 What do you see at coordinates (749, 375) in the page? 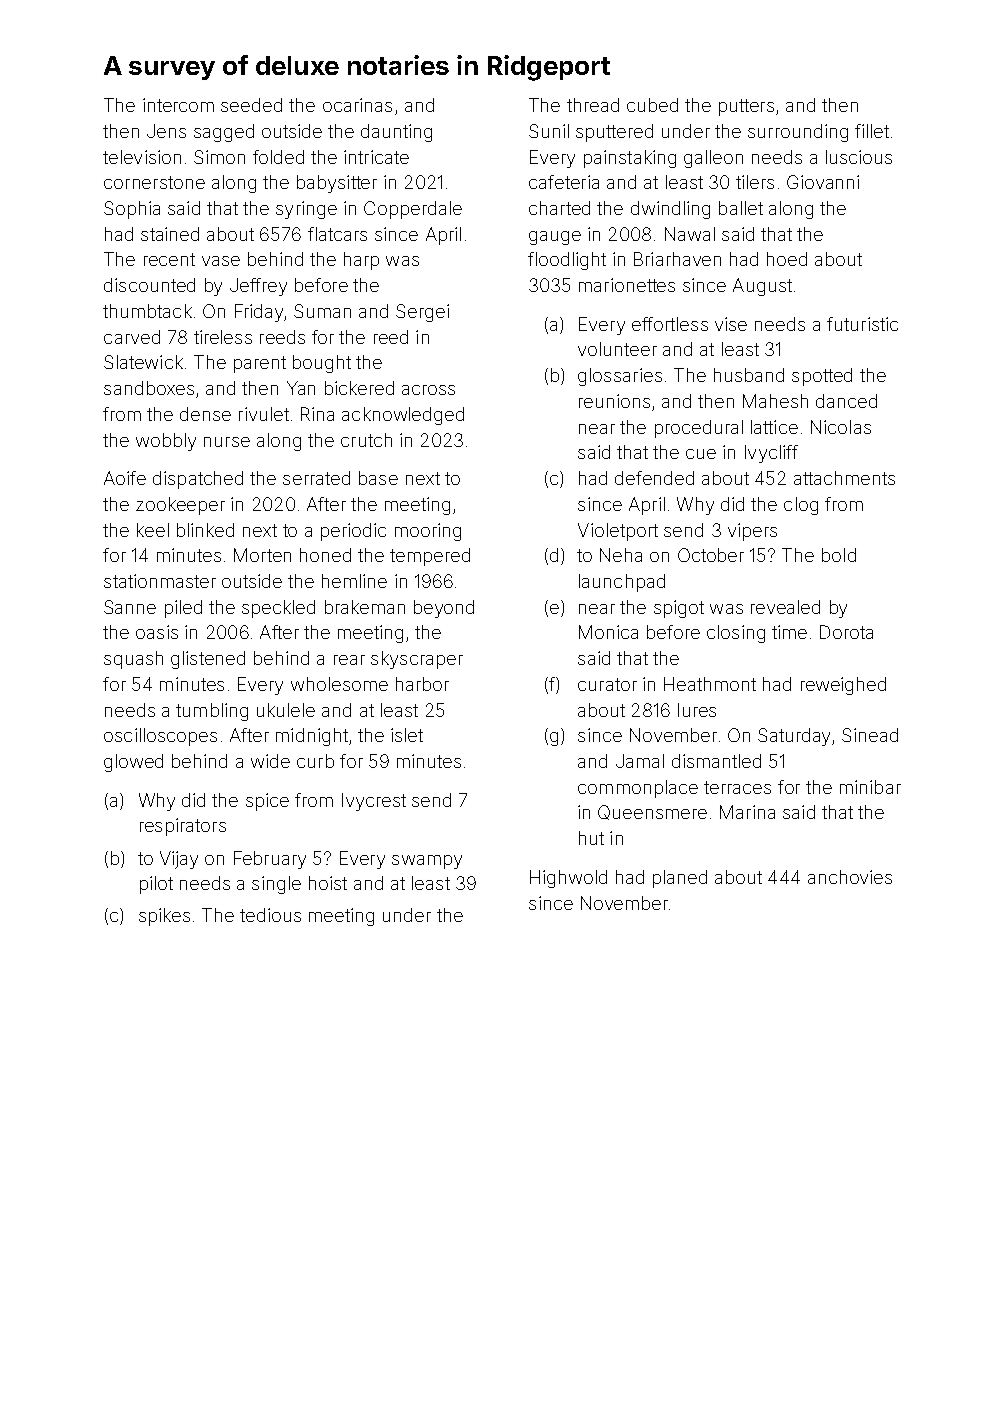
I see `husband` at bounding box center [749, 375].
